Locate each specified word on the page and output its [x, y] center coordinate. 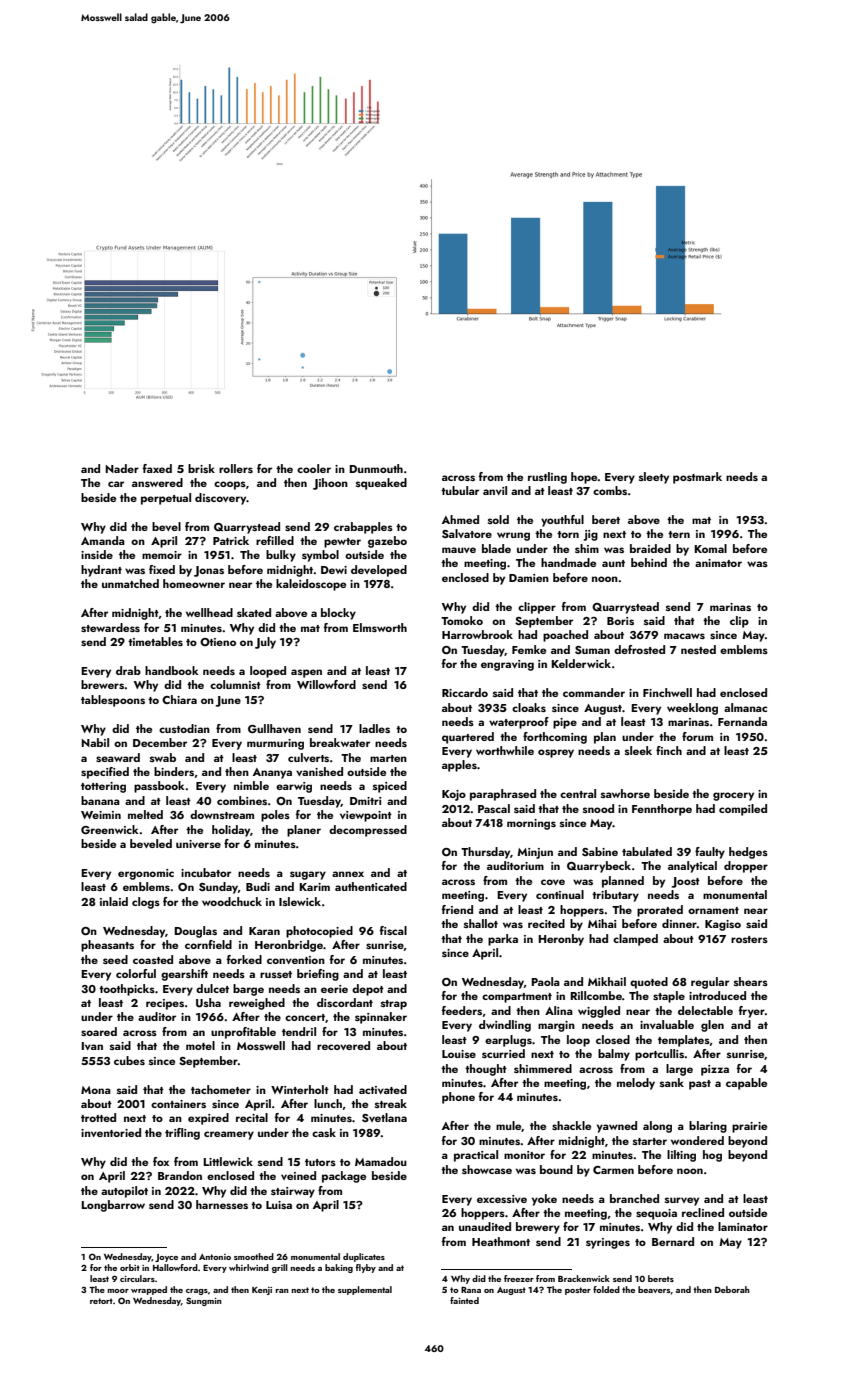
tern [679, 534]
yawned [617, 1127]
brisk [201, 468]
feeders [462, 1010]
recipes [165, 1004]
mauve [459, 550]
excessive [502, 1199]
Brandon [180, 1175]
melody [636, 1084]
